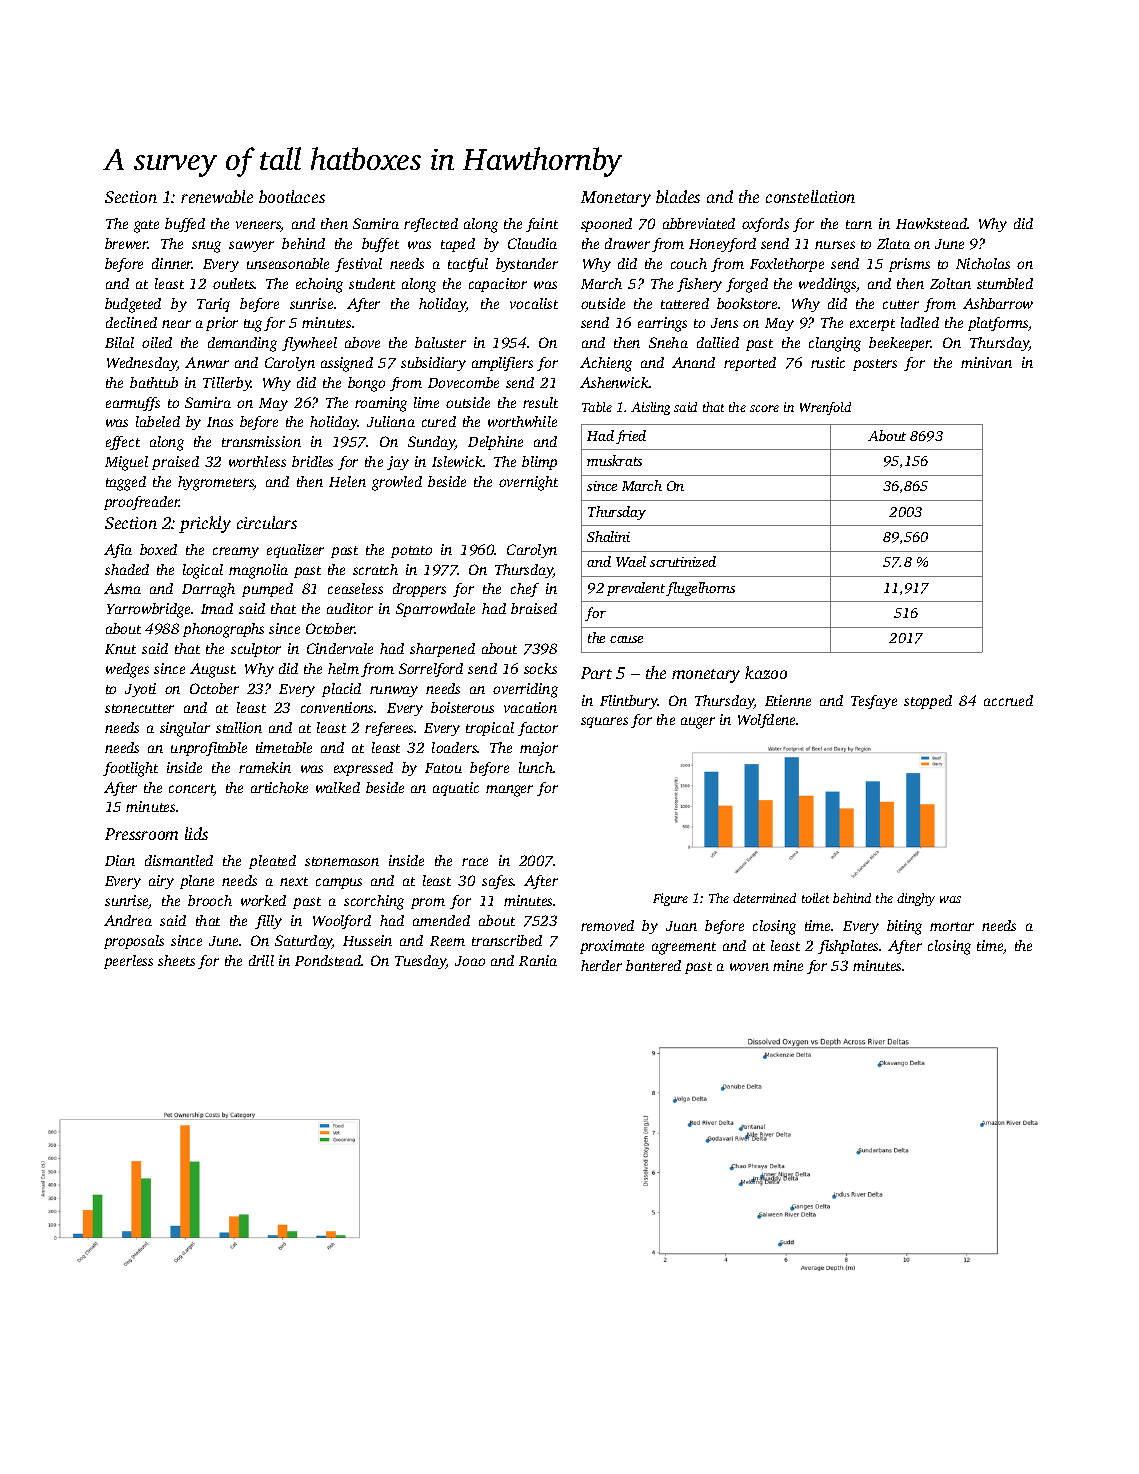 This page has width=1139, height=1474. What do you see at coordinates (312, 461) in the page?
I see `bridles` at bounding box center [312, 461].
